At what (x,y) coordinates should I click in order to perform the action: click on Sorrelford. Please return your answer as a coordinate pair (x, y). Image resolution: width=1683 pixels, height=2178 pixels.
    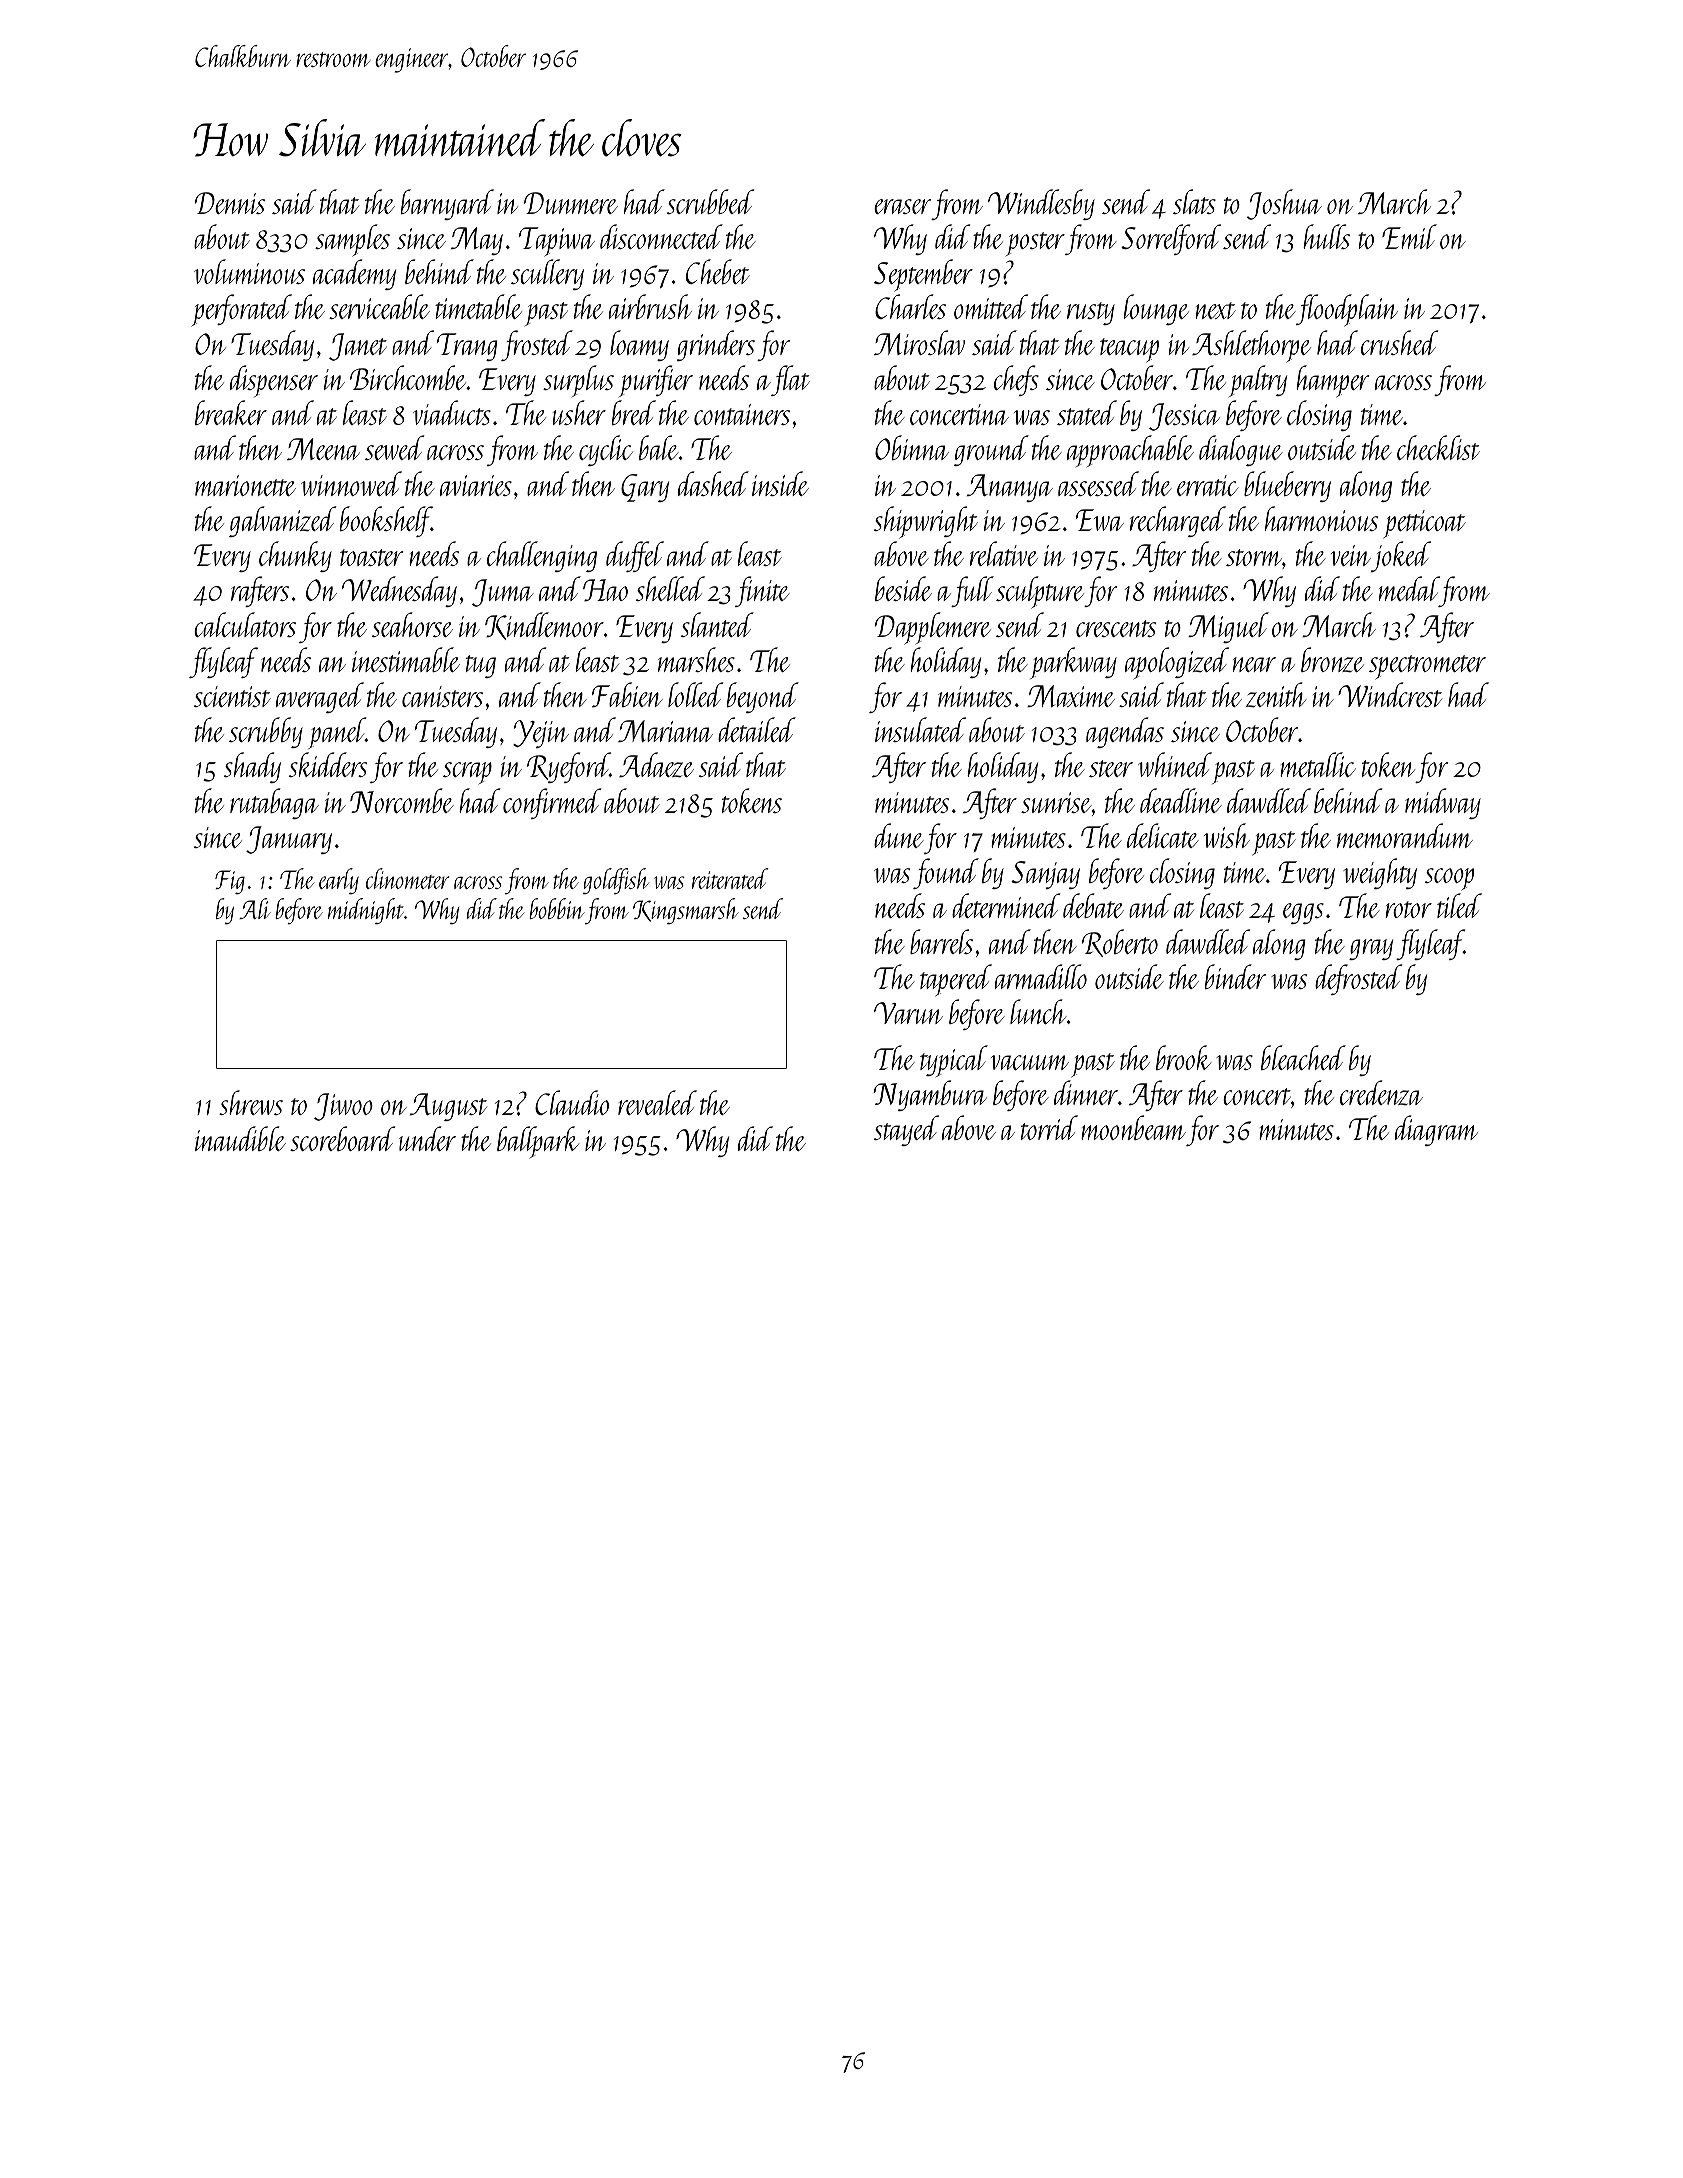
    Looking at the image, I should click on (1171, 239).
